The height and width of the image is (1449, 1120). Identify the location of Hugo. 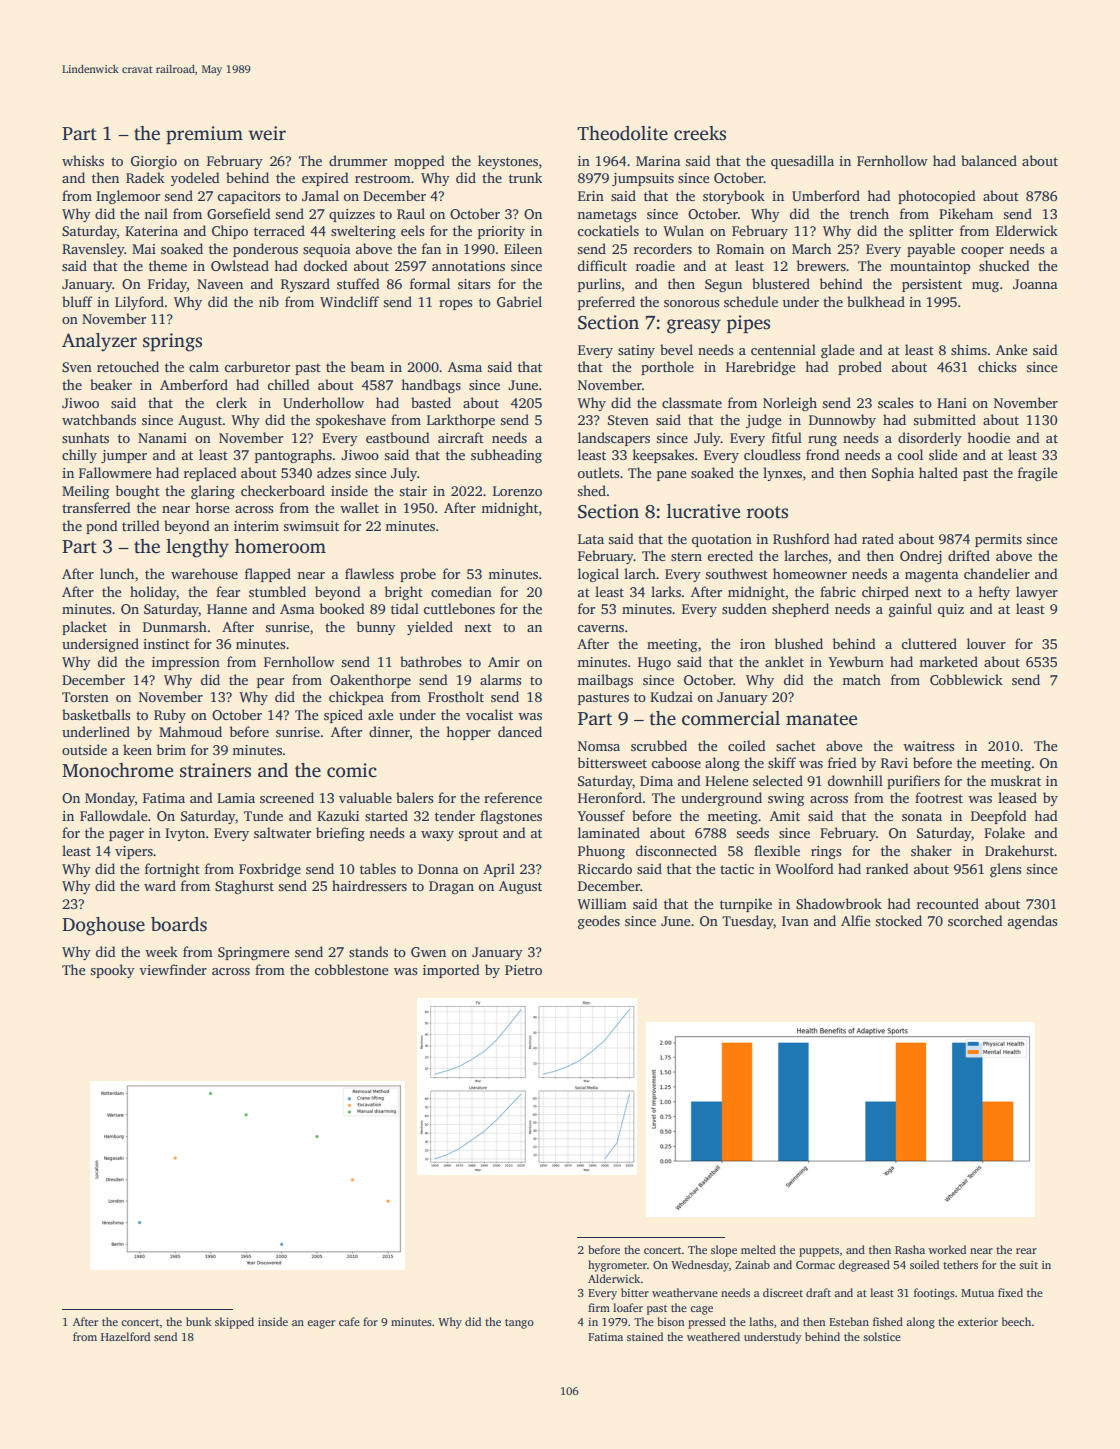
(654, 663).
